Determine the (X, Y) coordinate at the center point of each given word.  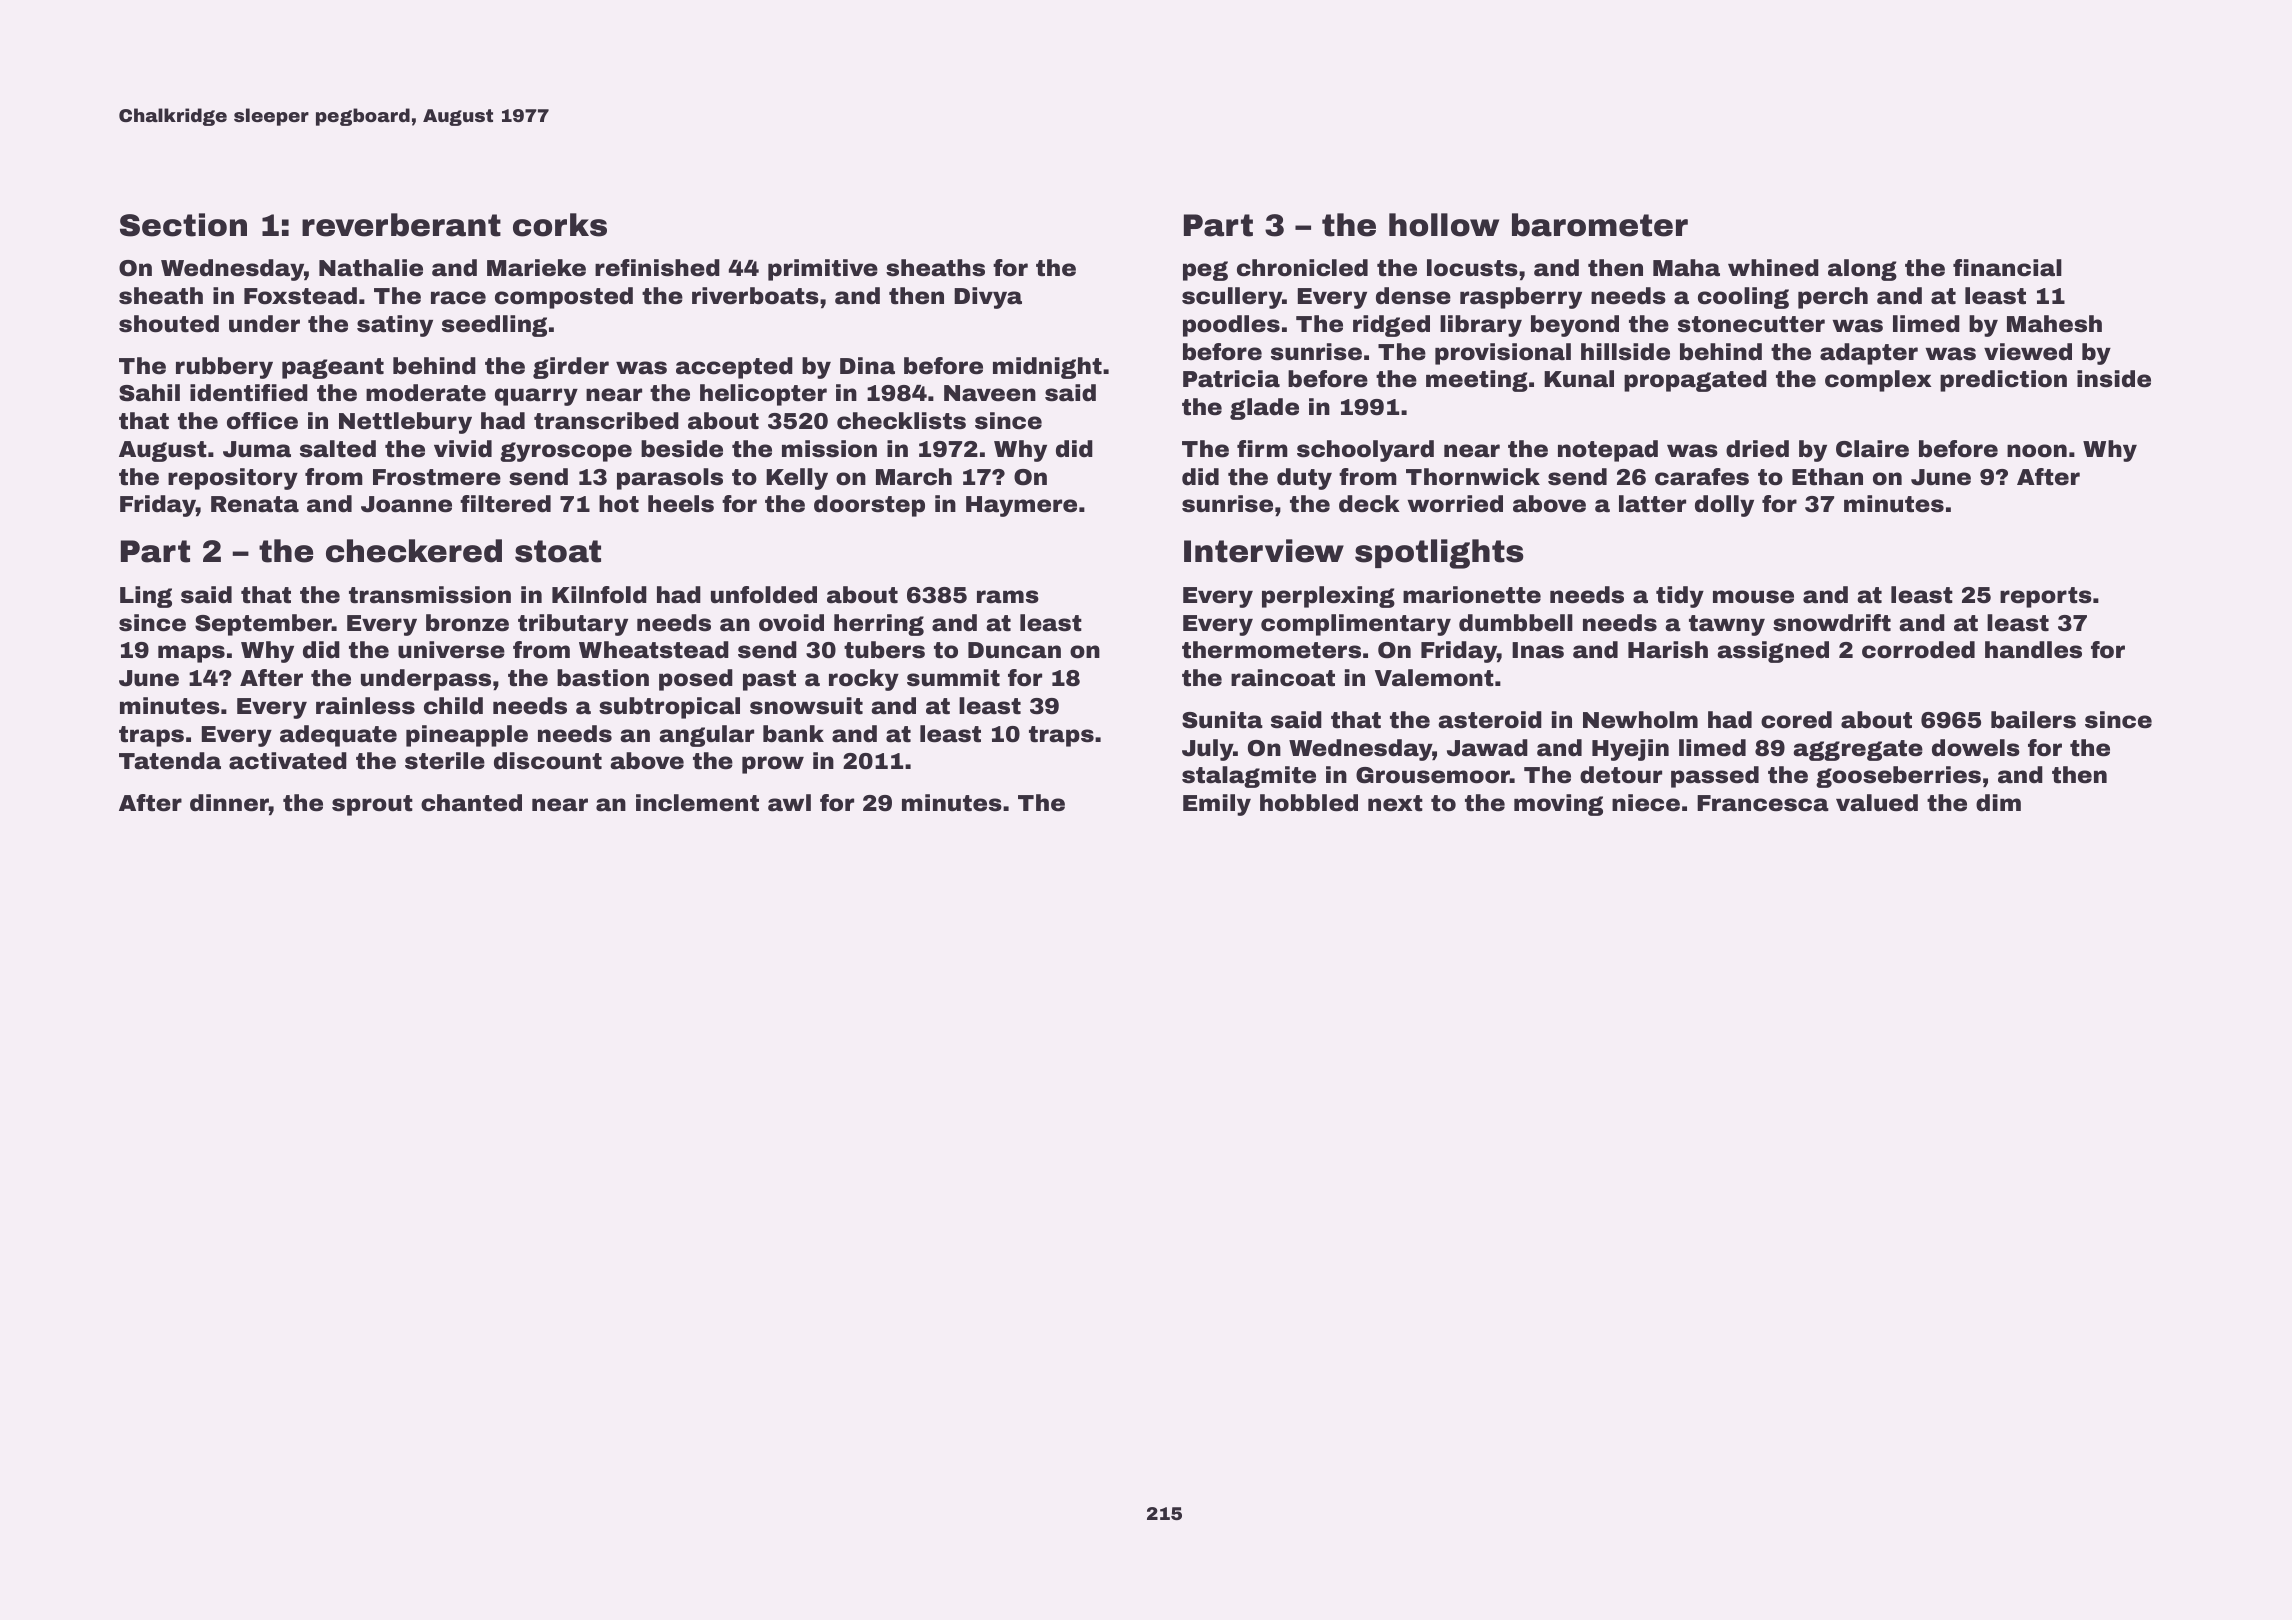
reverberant (401, 225)
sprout (372, 805)
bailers (2033, 720)
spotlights (1439, 554)
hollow (1444, 225)
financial (2007, 268)
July (1207, 750)
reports (2046, 597)
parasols (670, 479)
